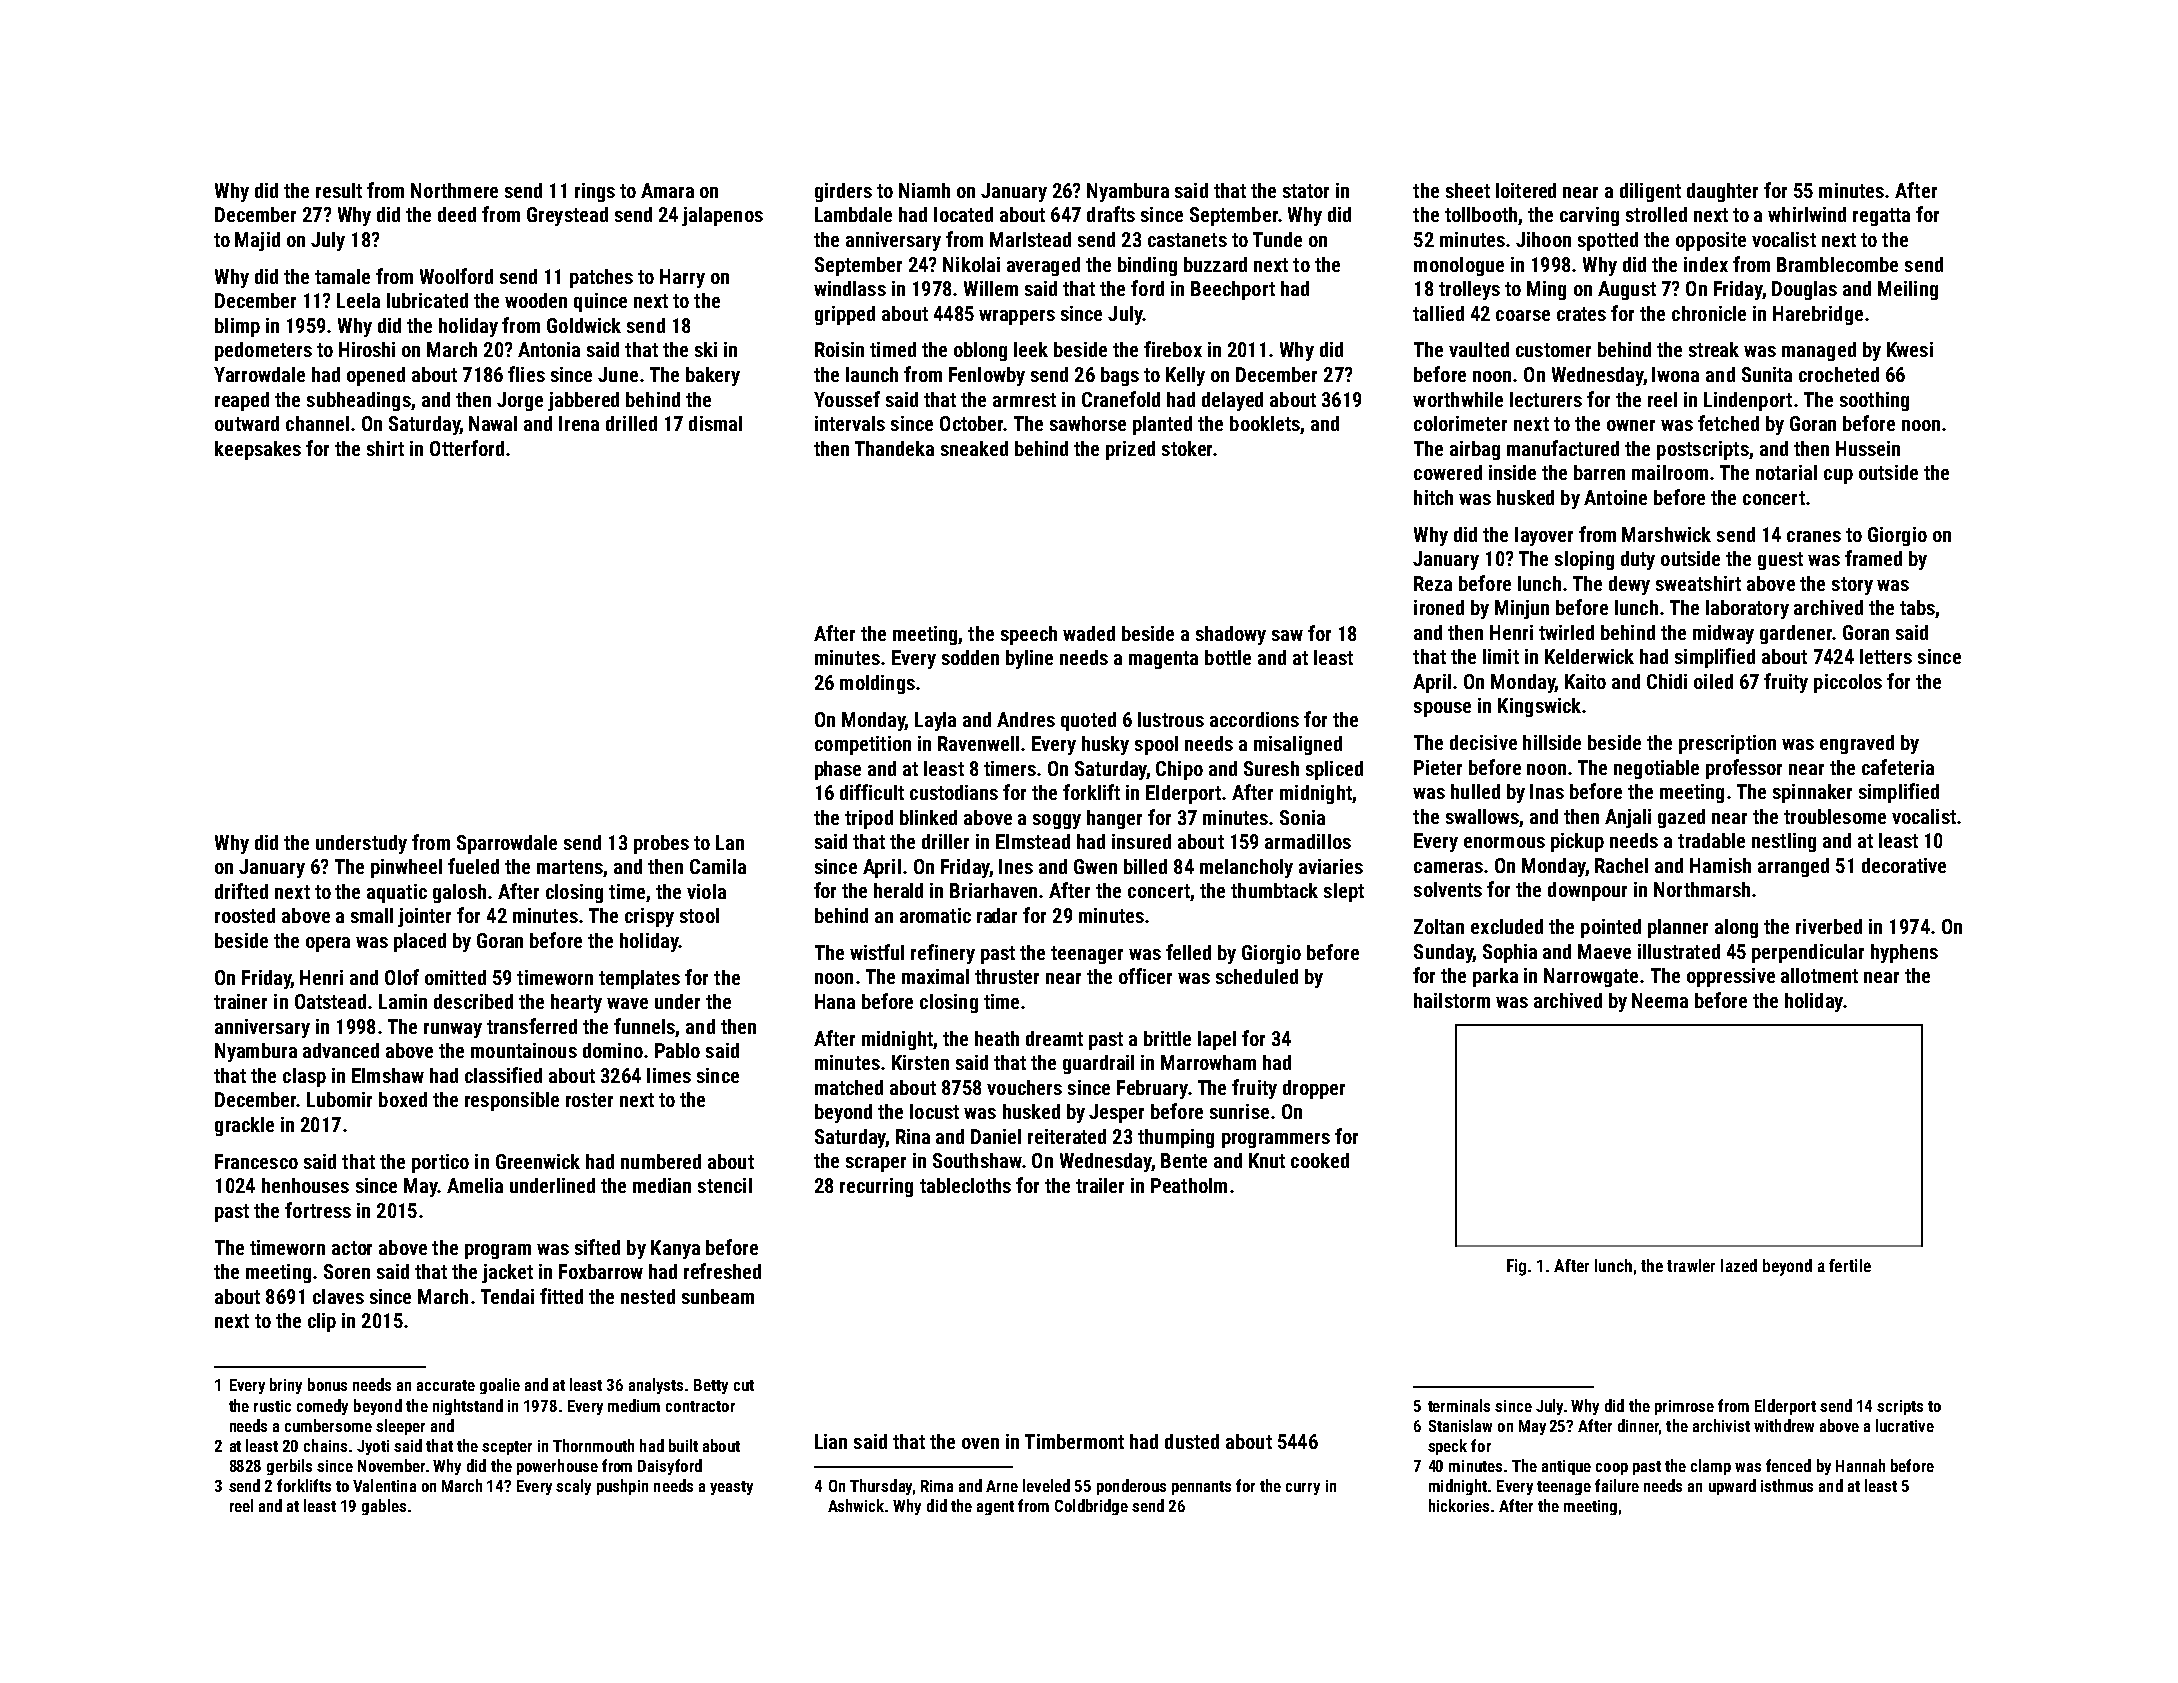  Describe the element at coordinates (1546, 399) in the image. I see `lecturers` at that location.
